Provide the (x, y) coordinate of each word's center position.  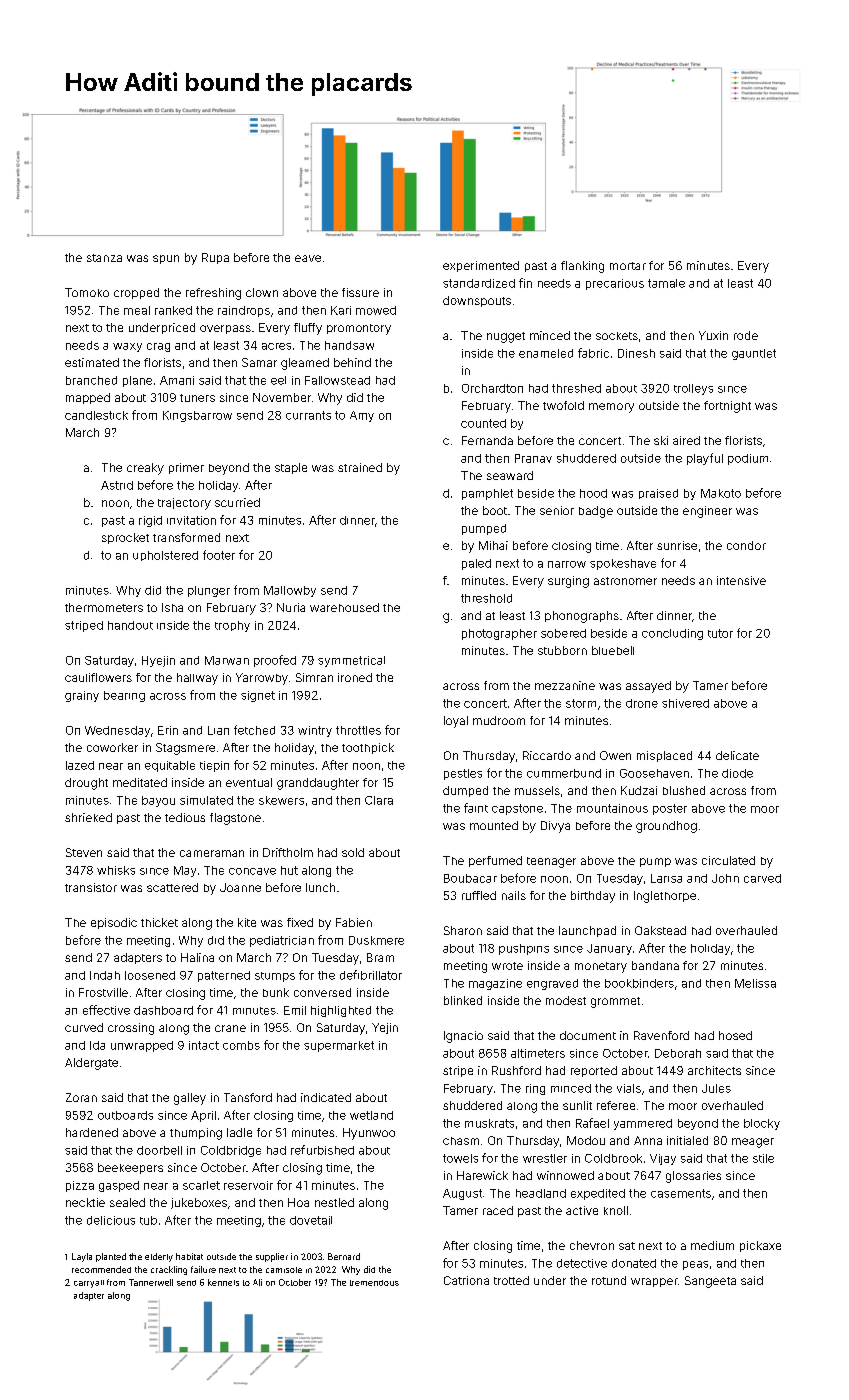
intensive (741, 580)
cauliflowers (98, 677)
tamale (666, 283)
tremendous (374, 1283)
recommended (101, 1269)
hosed (735, 1035)
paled (476, 564)
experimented (481, 266)
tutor (720, 633)
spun (166, 259)
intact (204, 1045)
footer (219, 555)
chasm (461, 1141)
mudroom (499, 720)
